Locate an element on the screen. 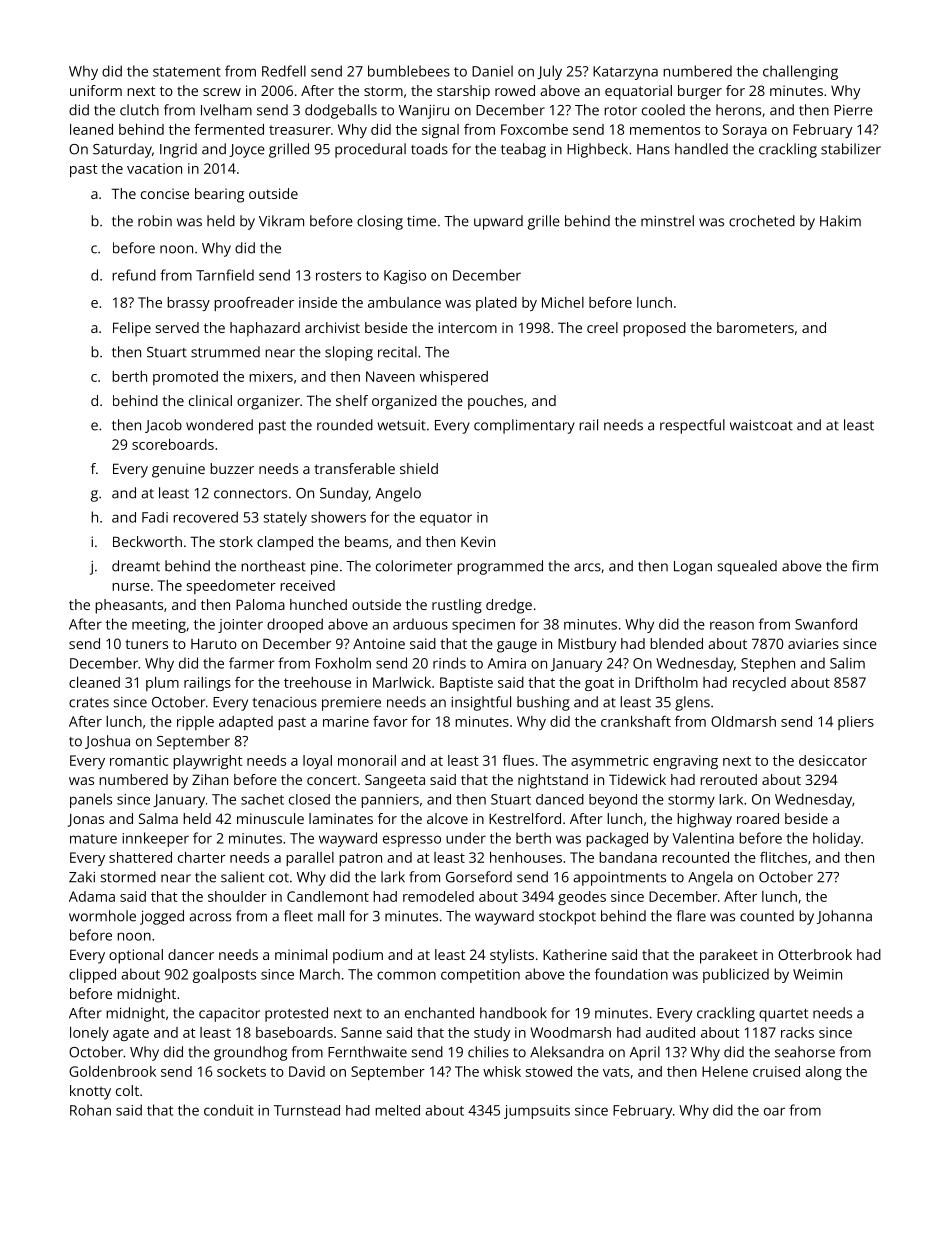 This screenshot has height=1233, width=952. bumblebees is located at coordinates (409, 71).
